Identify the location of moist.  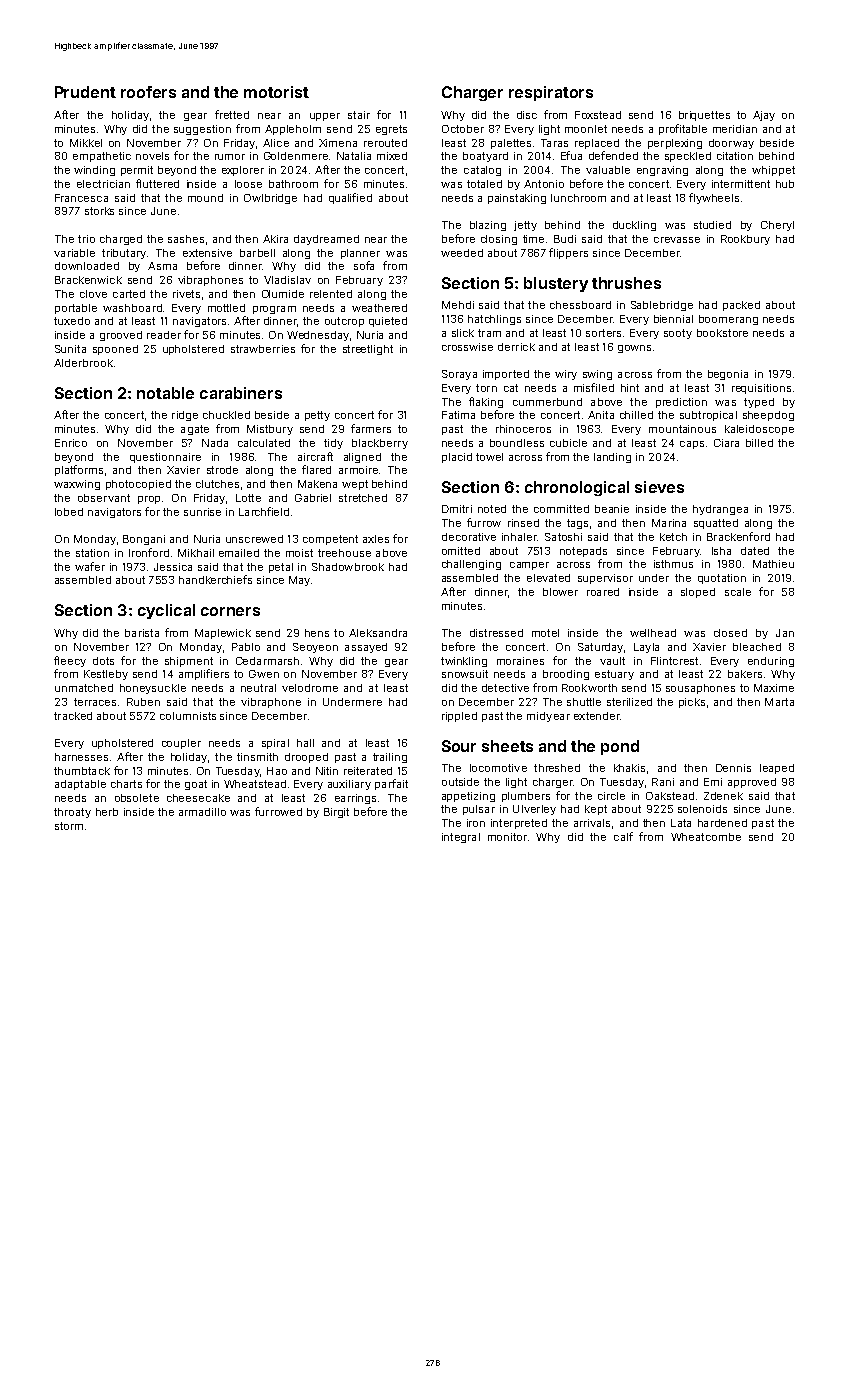
(299, 553).
